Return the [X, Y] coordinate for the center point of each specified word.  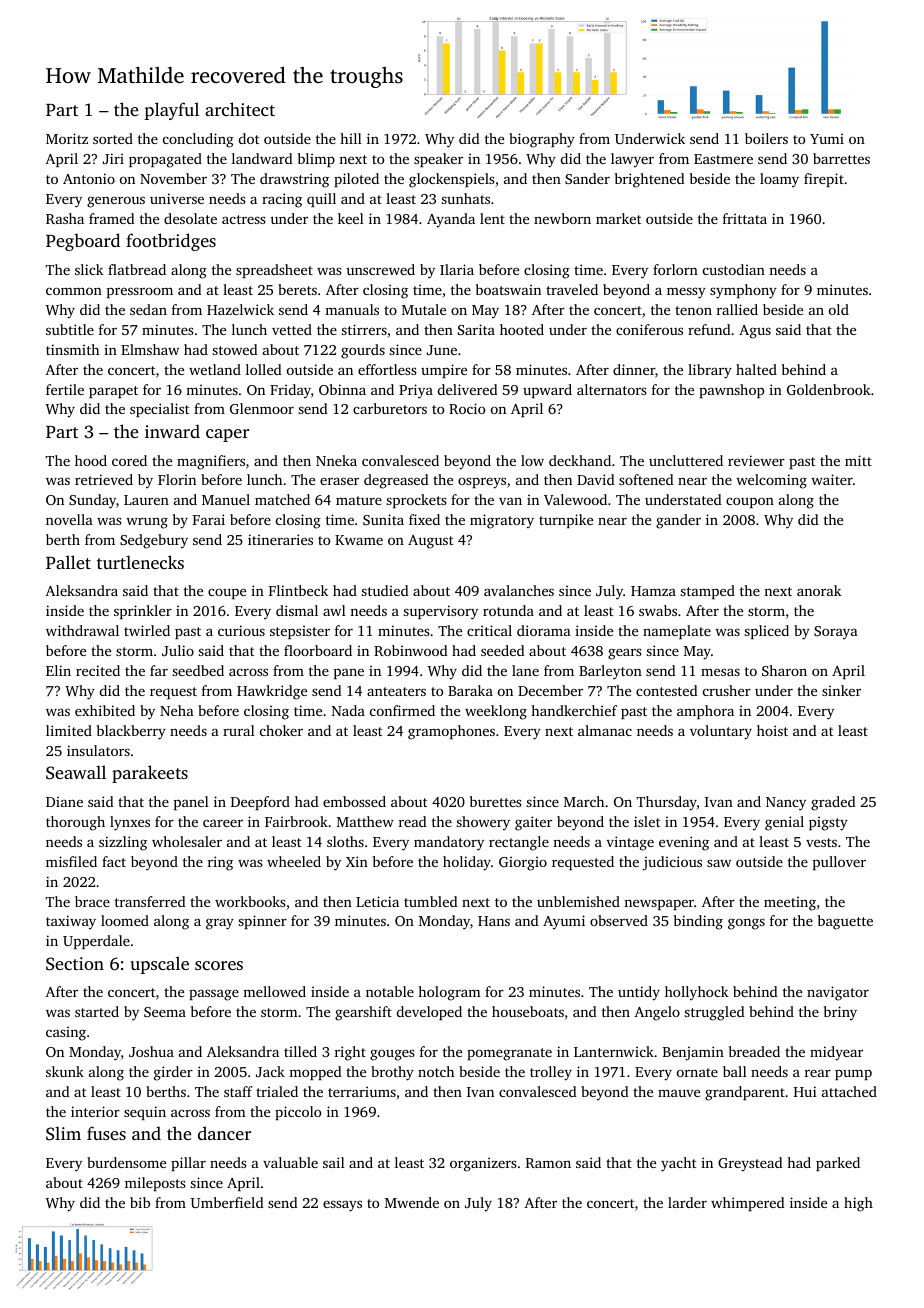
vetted [292, 329]
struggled [714, 1013]
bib [140, 1202]
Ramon [548, 1163]
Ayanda [451, 220]
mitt [858, 460]
